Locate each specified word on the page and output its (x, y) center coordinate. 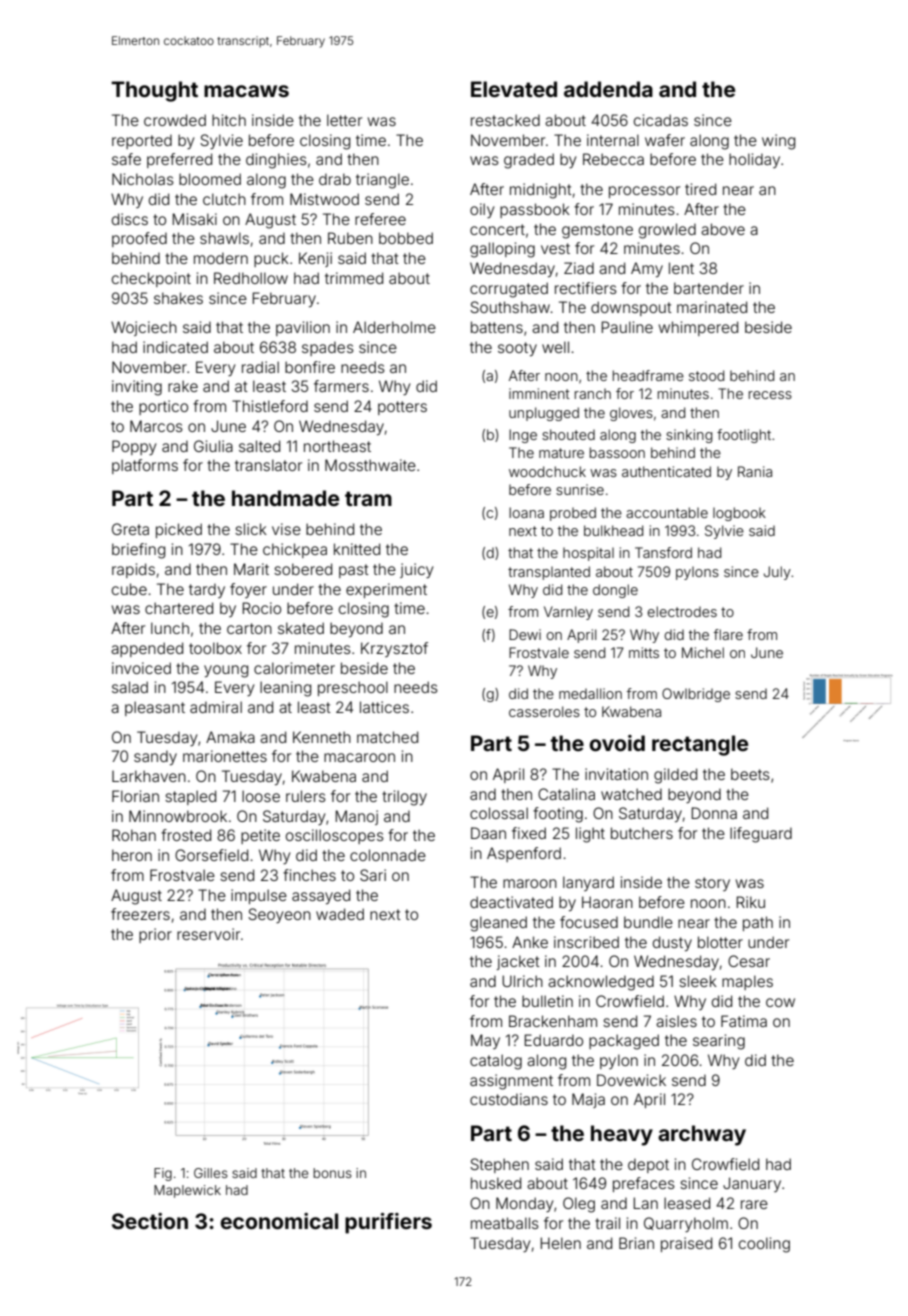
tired (700, 189)
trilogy (404, 798)
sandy (155, 757)
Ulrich (522, 981)
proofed (139, 239)
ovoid (617, 743)
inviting (137, 388)
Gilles (211, 1173)
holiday (754, 160)
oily (482, 211)
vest (555, 248)
